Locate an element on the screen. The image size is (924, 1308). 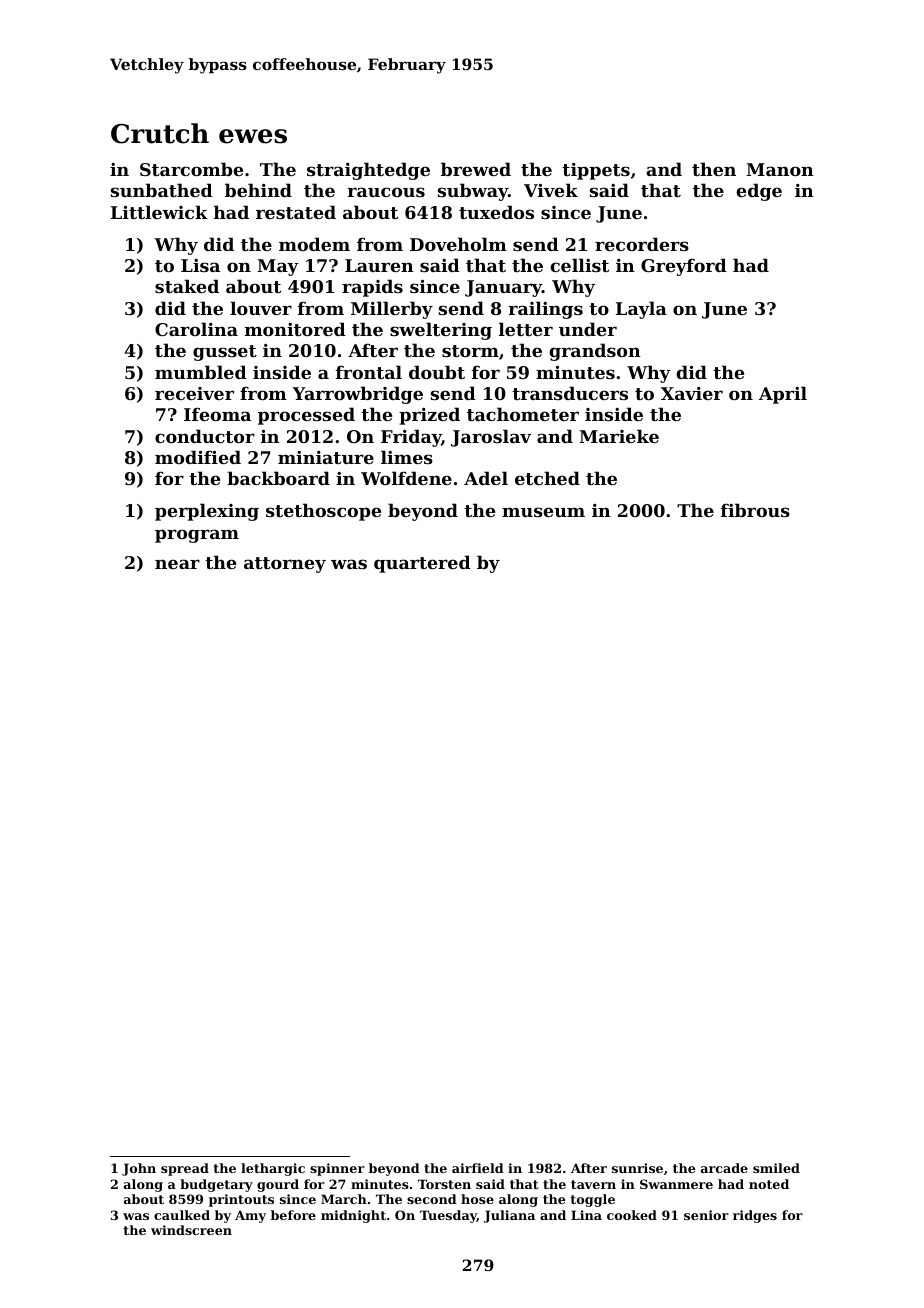
fibrous is located at coordinates (755, 510).
